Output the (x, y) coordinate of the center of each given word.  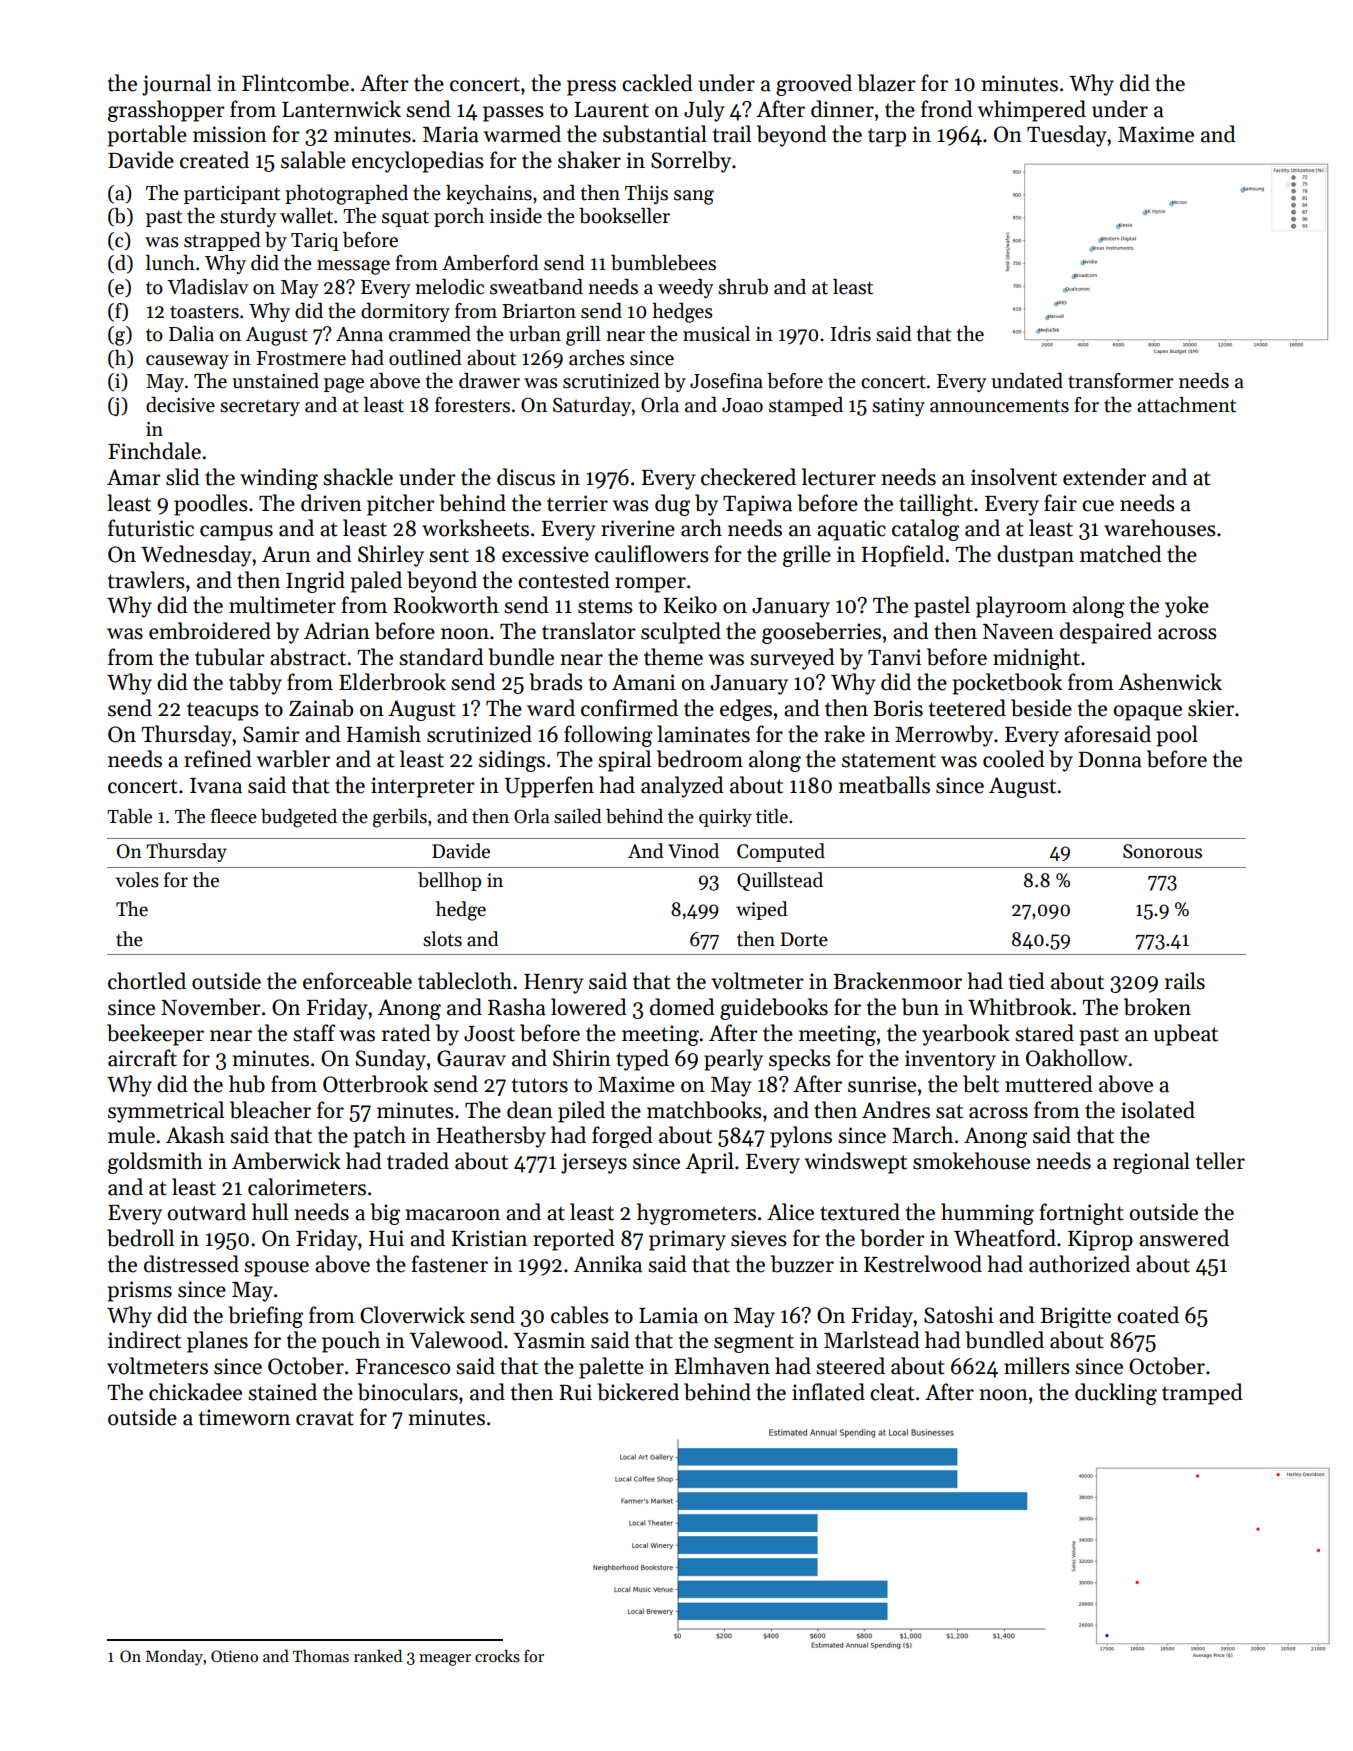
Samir (271, 734)
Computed (781, 852)
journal (176, 85)
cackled (657, 83)
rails (1185, 981)
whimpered (1032, 111)
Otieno (234, 1656)
